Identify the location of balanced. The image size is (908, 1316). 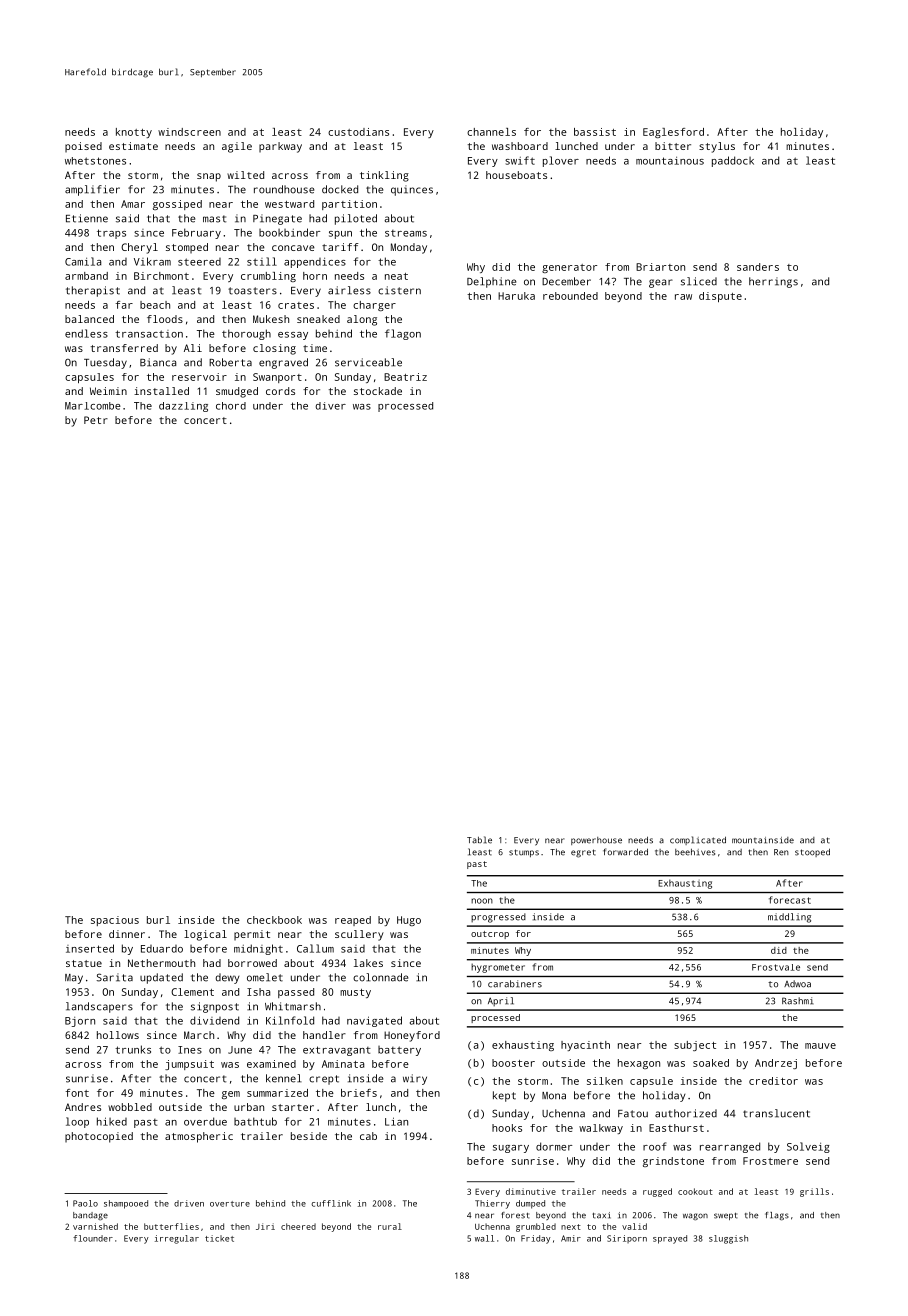
(89, 319).
